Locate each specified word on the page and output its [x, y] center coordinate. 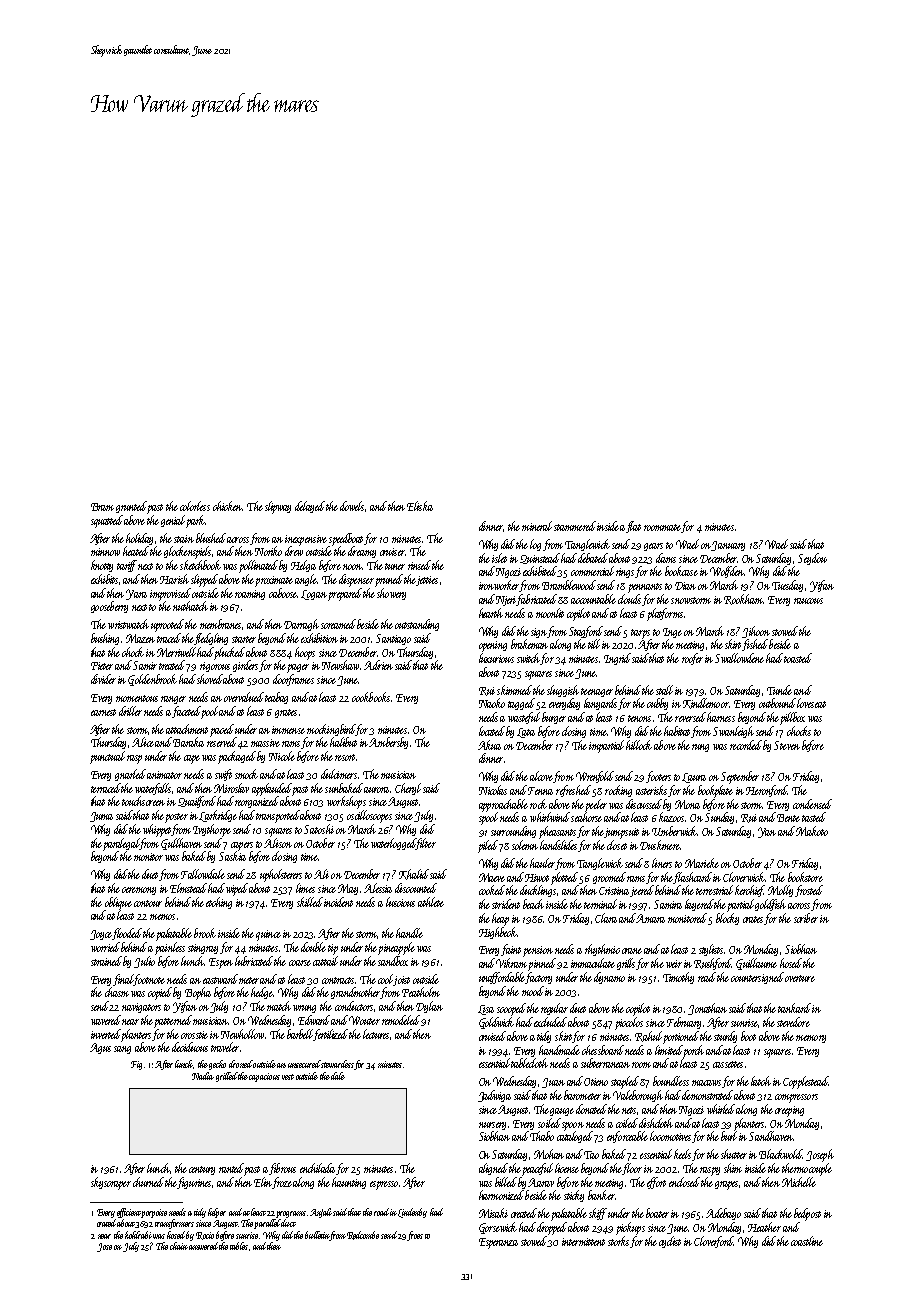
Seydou [812, 559]
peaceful [537, 1169]
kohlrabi [138, 1235]
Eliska [420, 506]
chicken [227, 506]
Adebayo [723, 1214]
